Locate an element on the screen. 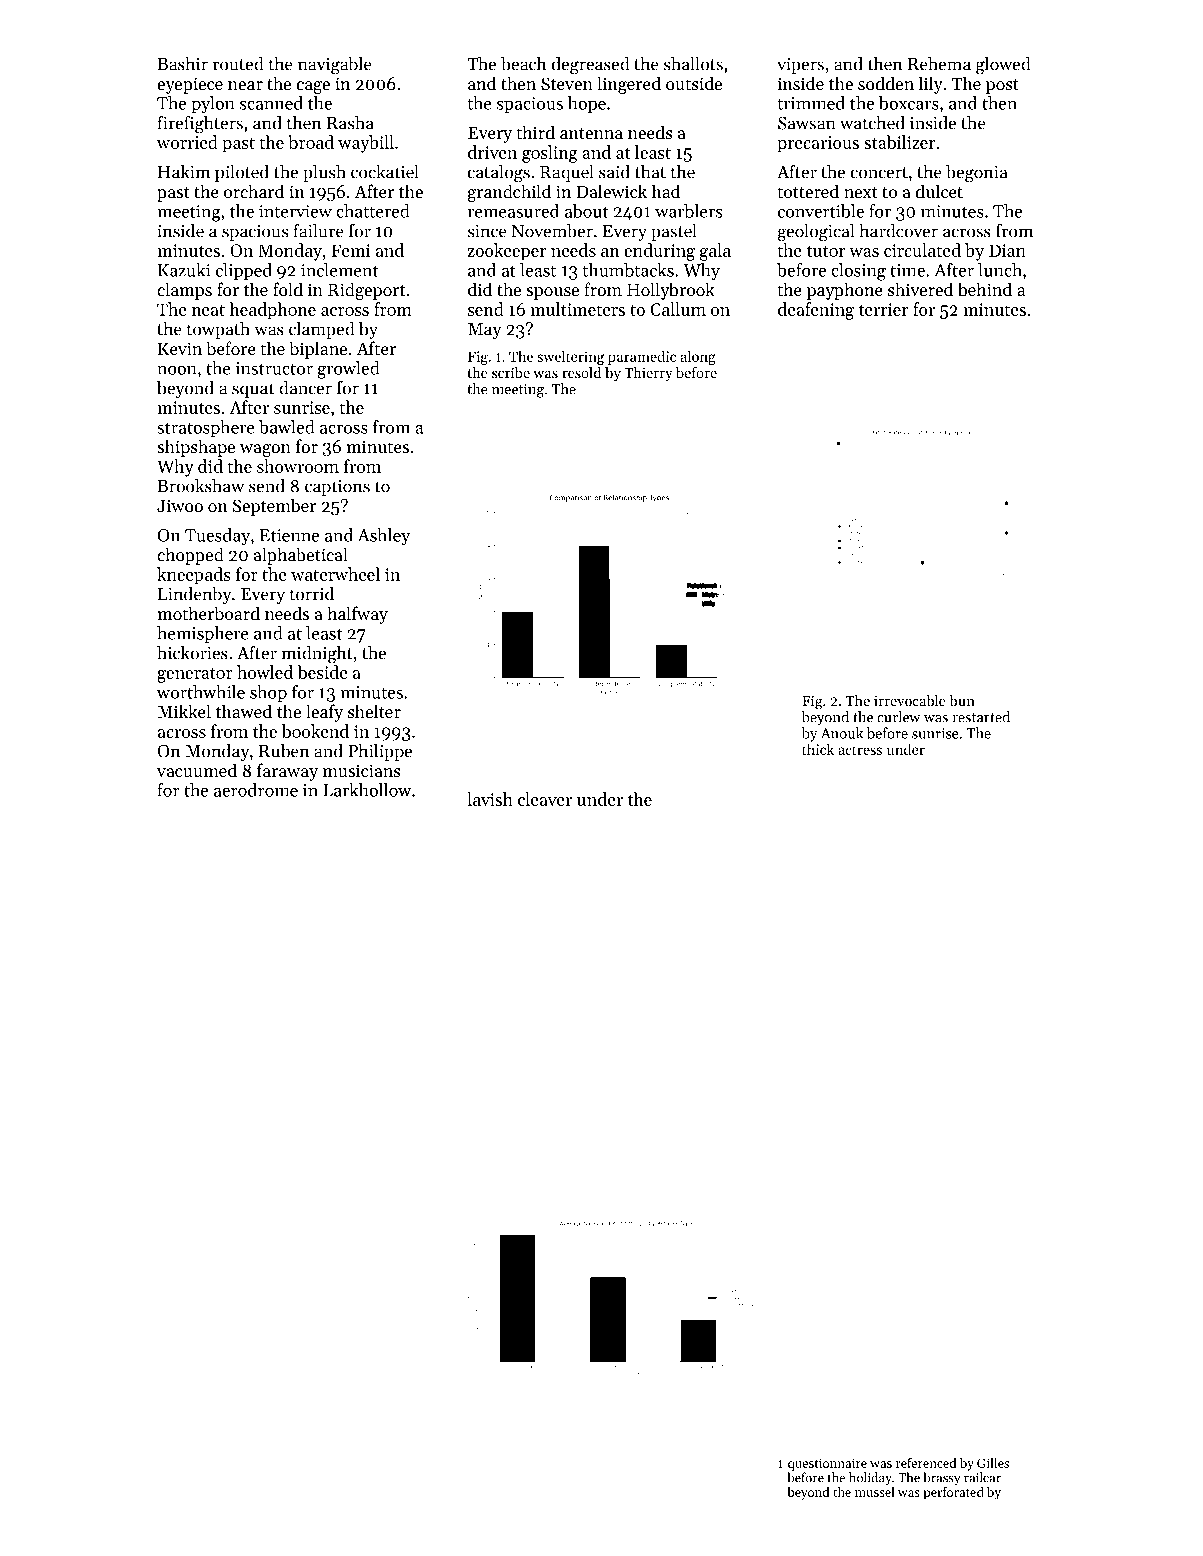 The height and width of the screenshot is (1556, 1203). railcar is located at coordinates (982, 1477).
